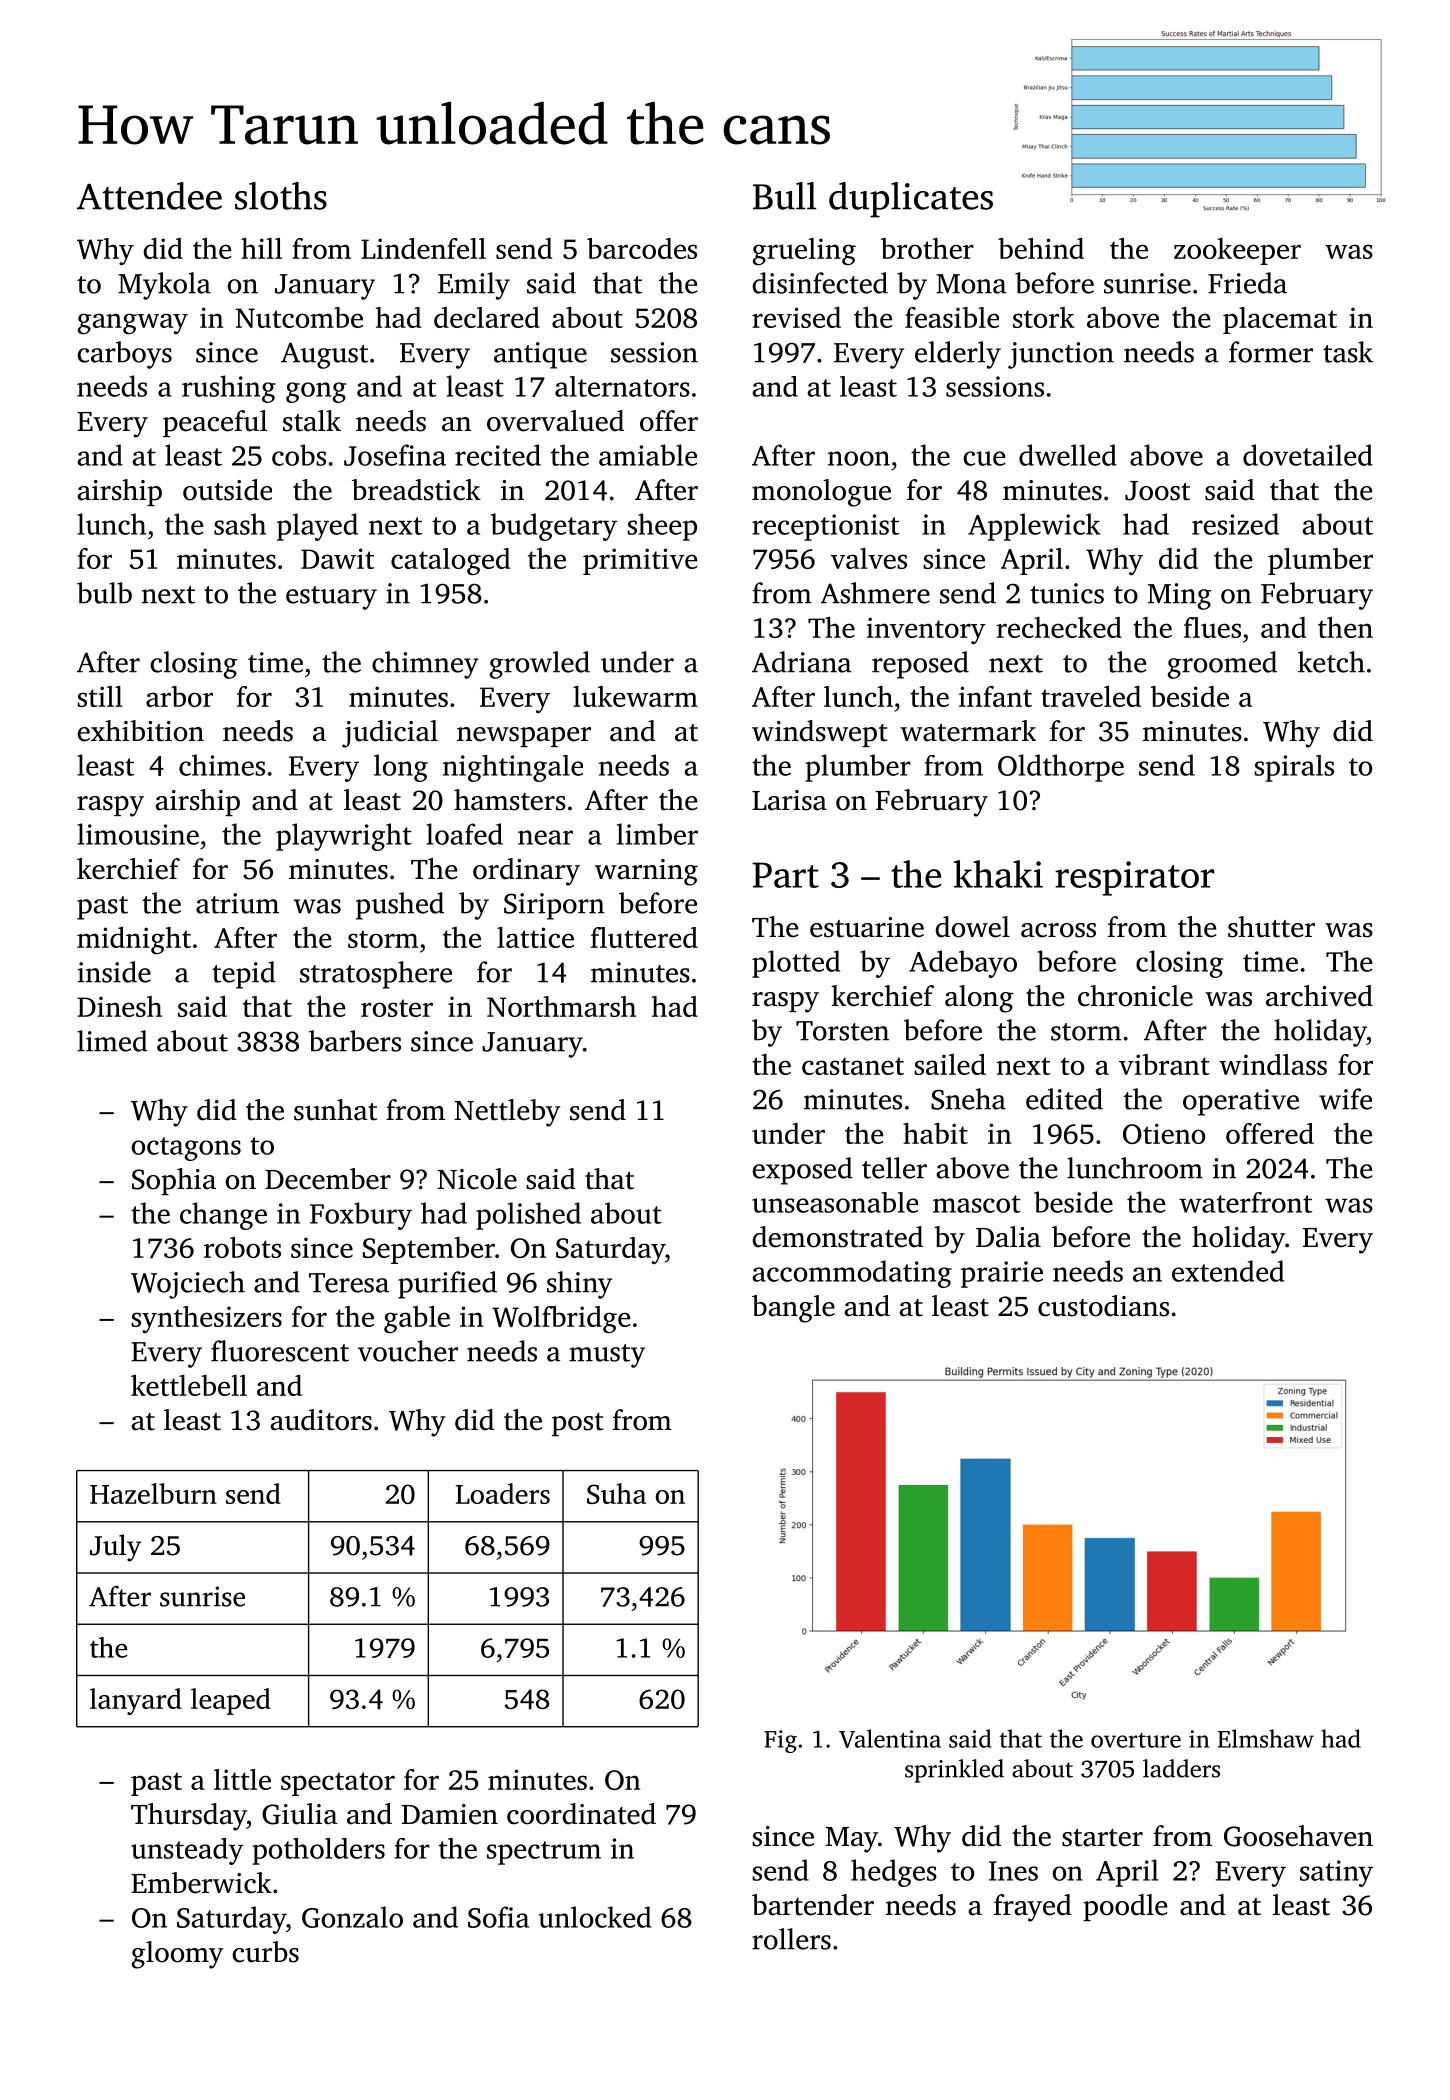  Describe the element at coordinates (1271, 927) in the screenshot. I see `shutter` at that location.
